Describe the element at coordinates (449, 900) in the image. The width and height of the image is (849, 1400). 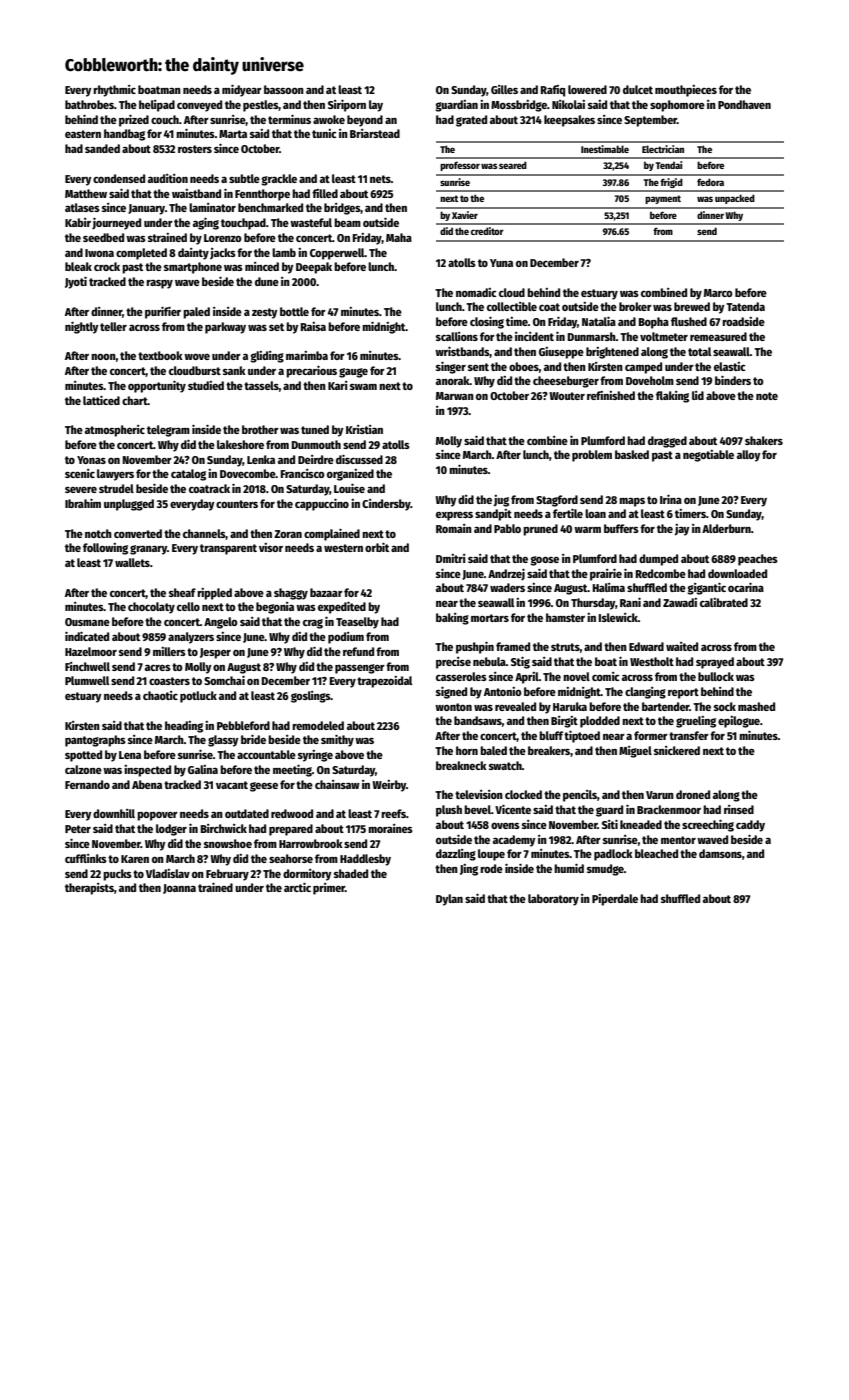
I see `Dylan` at that location.
